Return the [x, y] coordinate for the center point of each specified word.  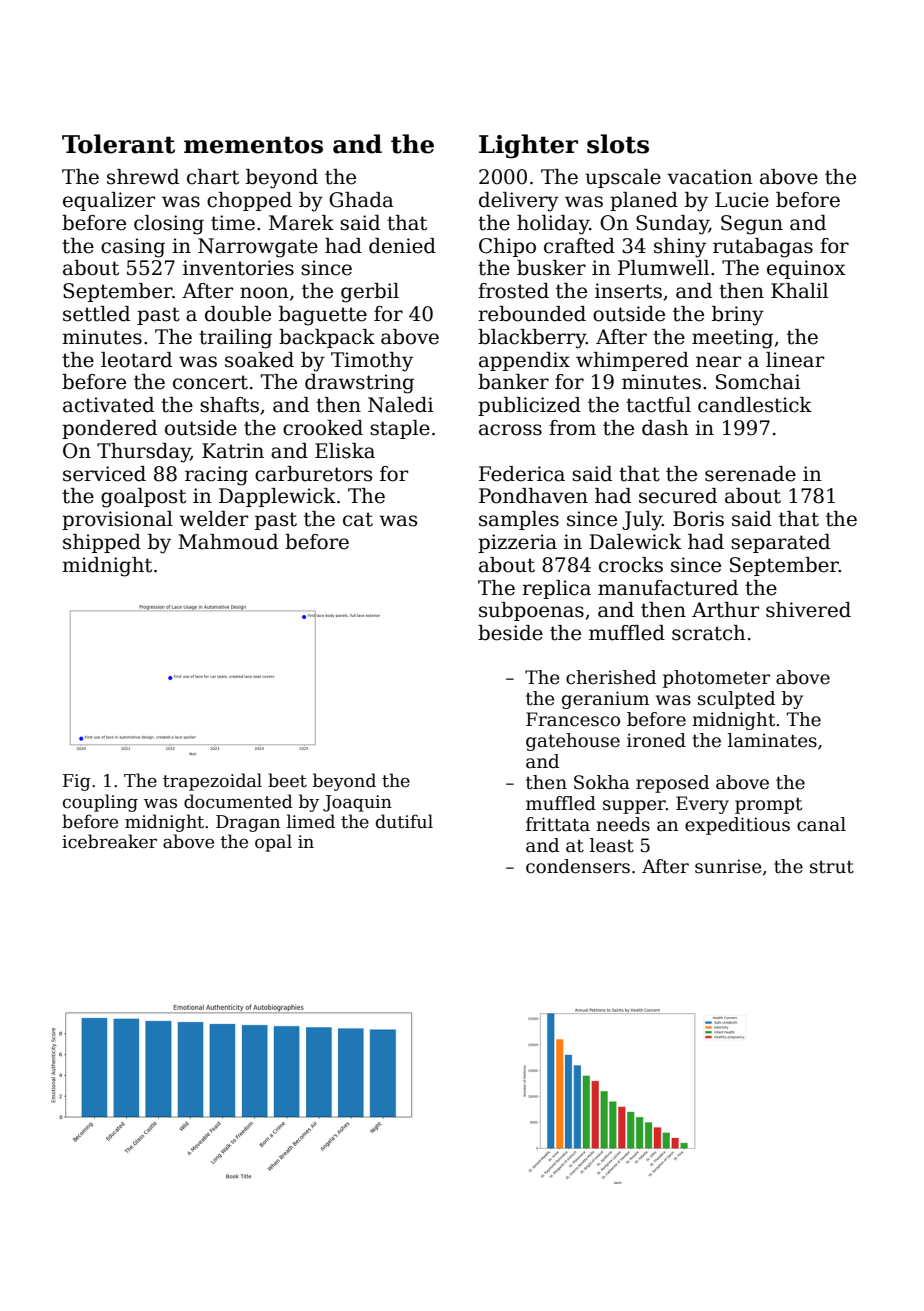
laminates [772, 740]
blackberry [532, 339]
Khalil [799, 291]
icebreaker [109, 841]
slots [618, 144]
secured [678, 496]
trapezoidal [212, 782]
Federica [522, 474]
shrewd [143, 177]
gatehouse [573, 742]
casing [133, 248]
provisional [117, 520]
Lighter [528, 146]
